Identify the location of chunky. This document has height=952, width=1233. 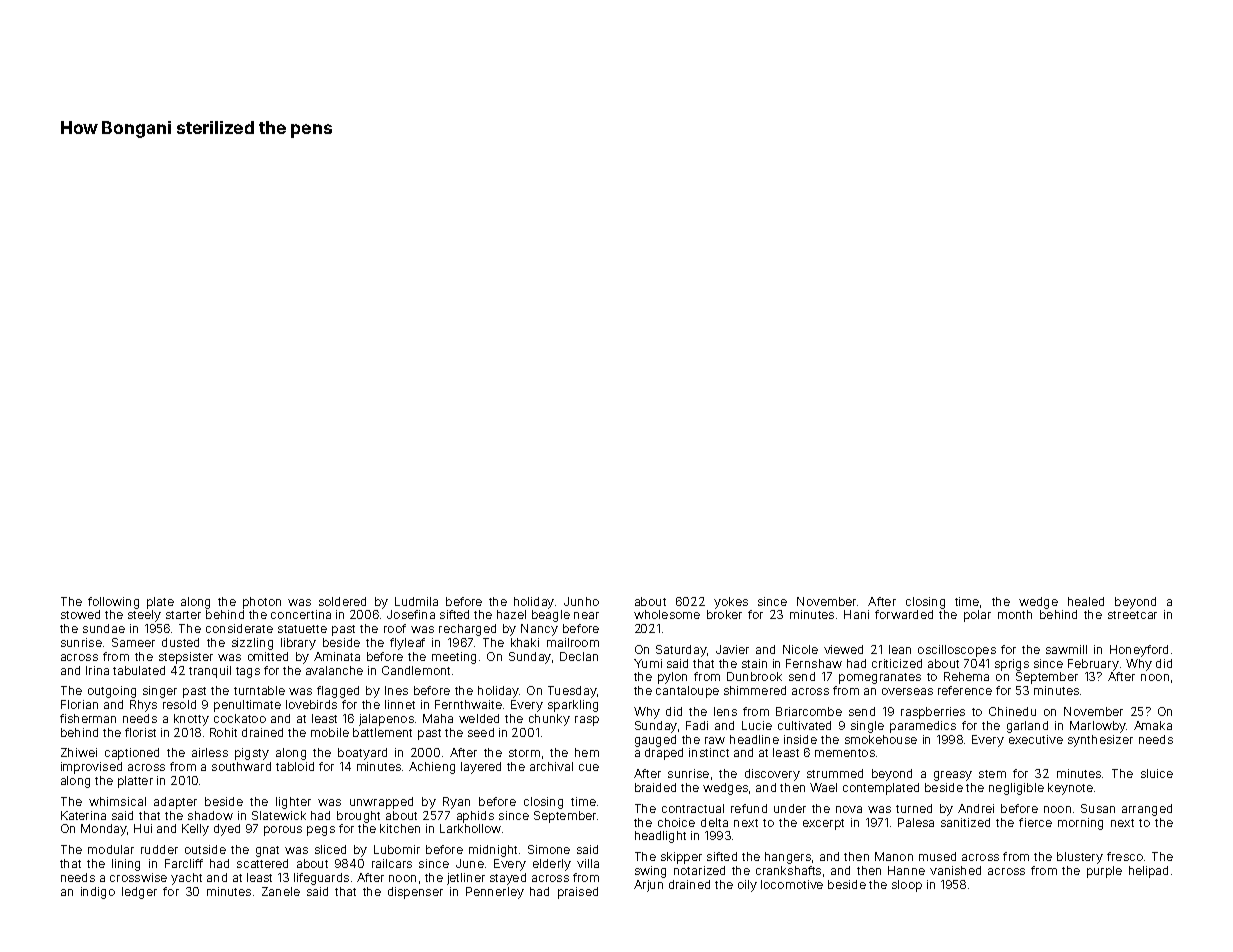
(549, 720).
